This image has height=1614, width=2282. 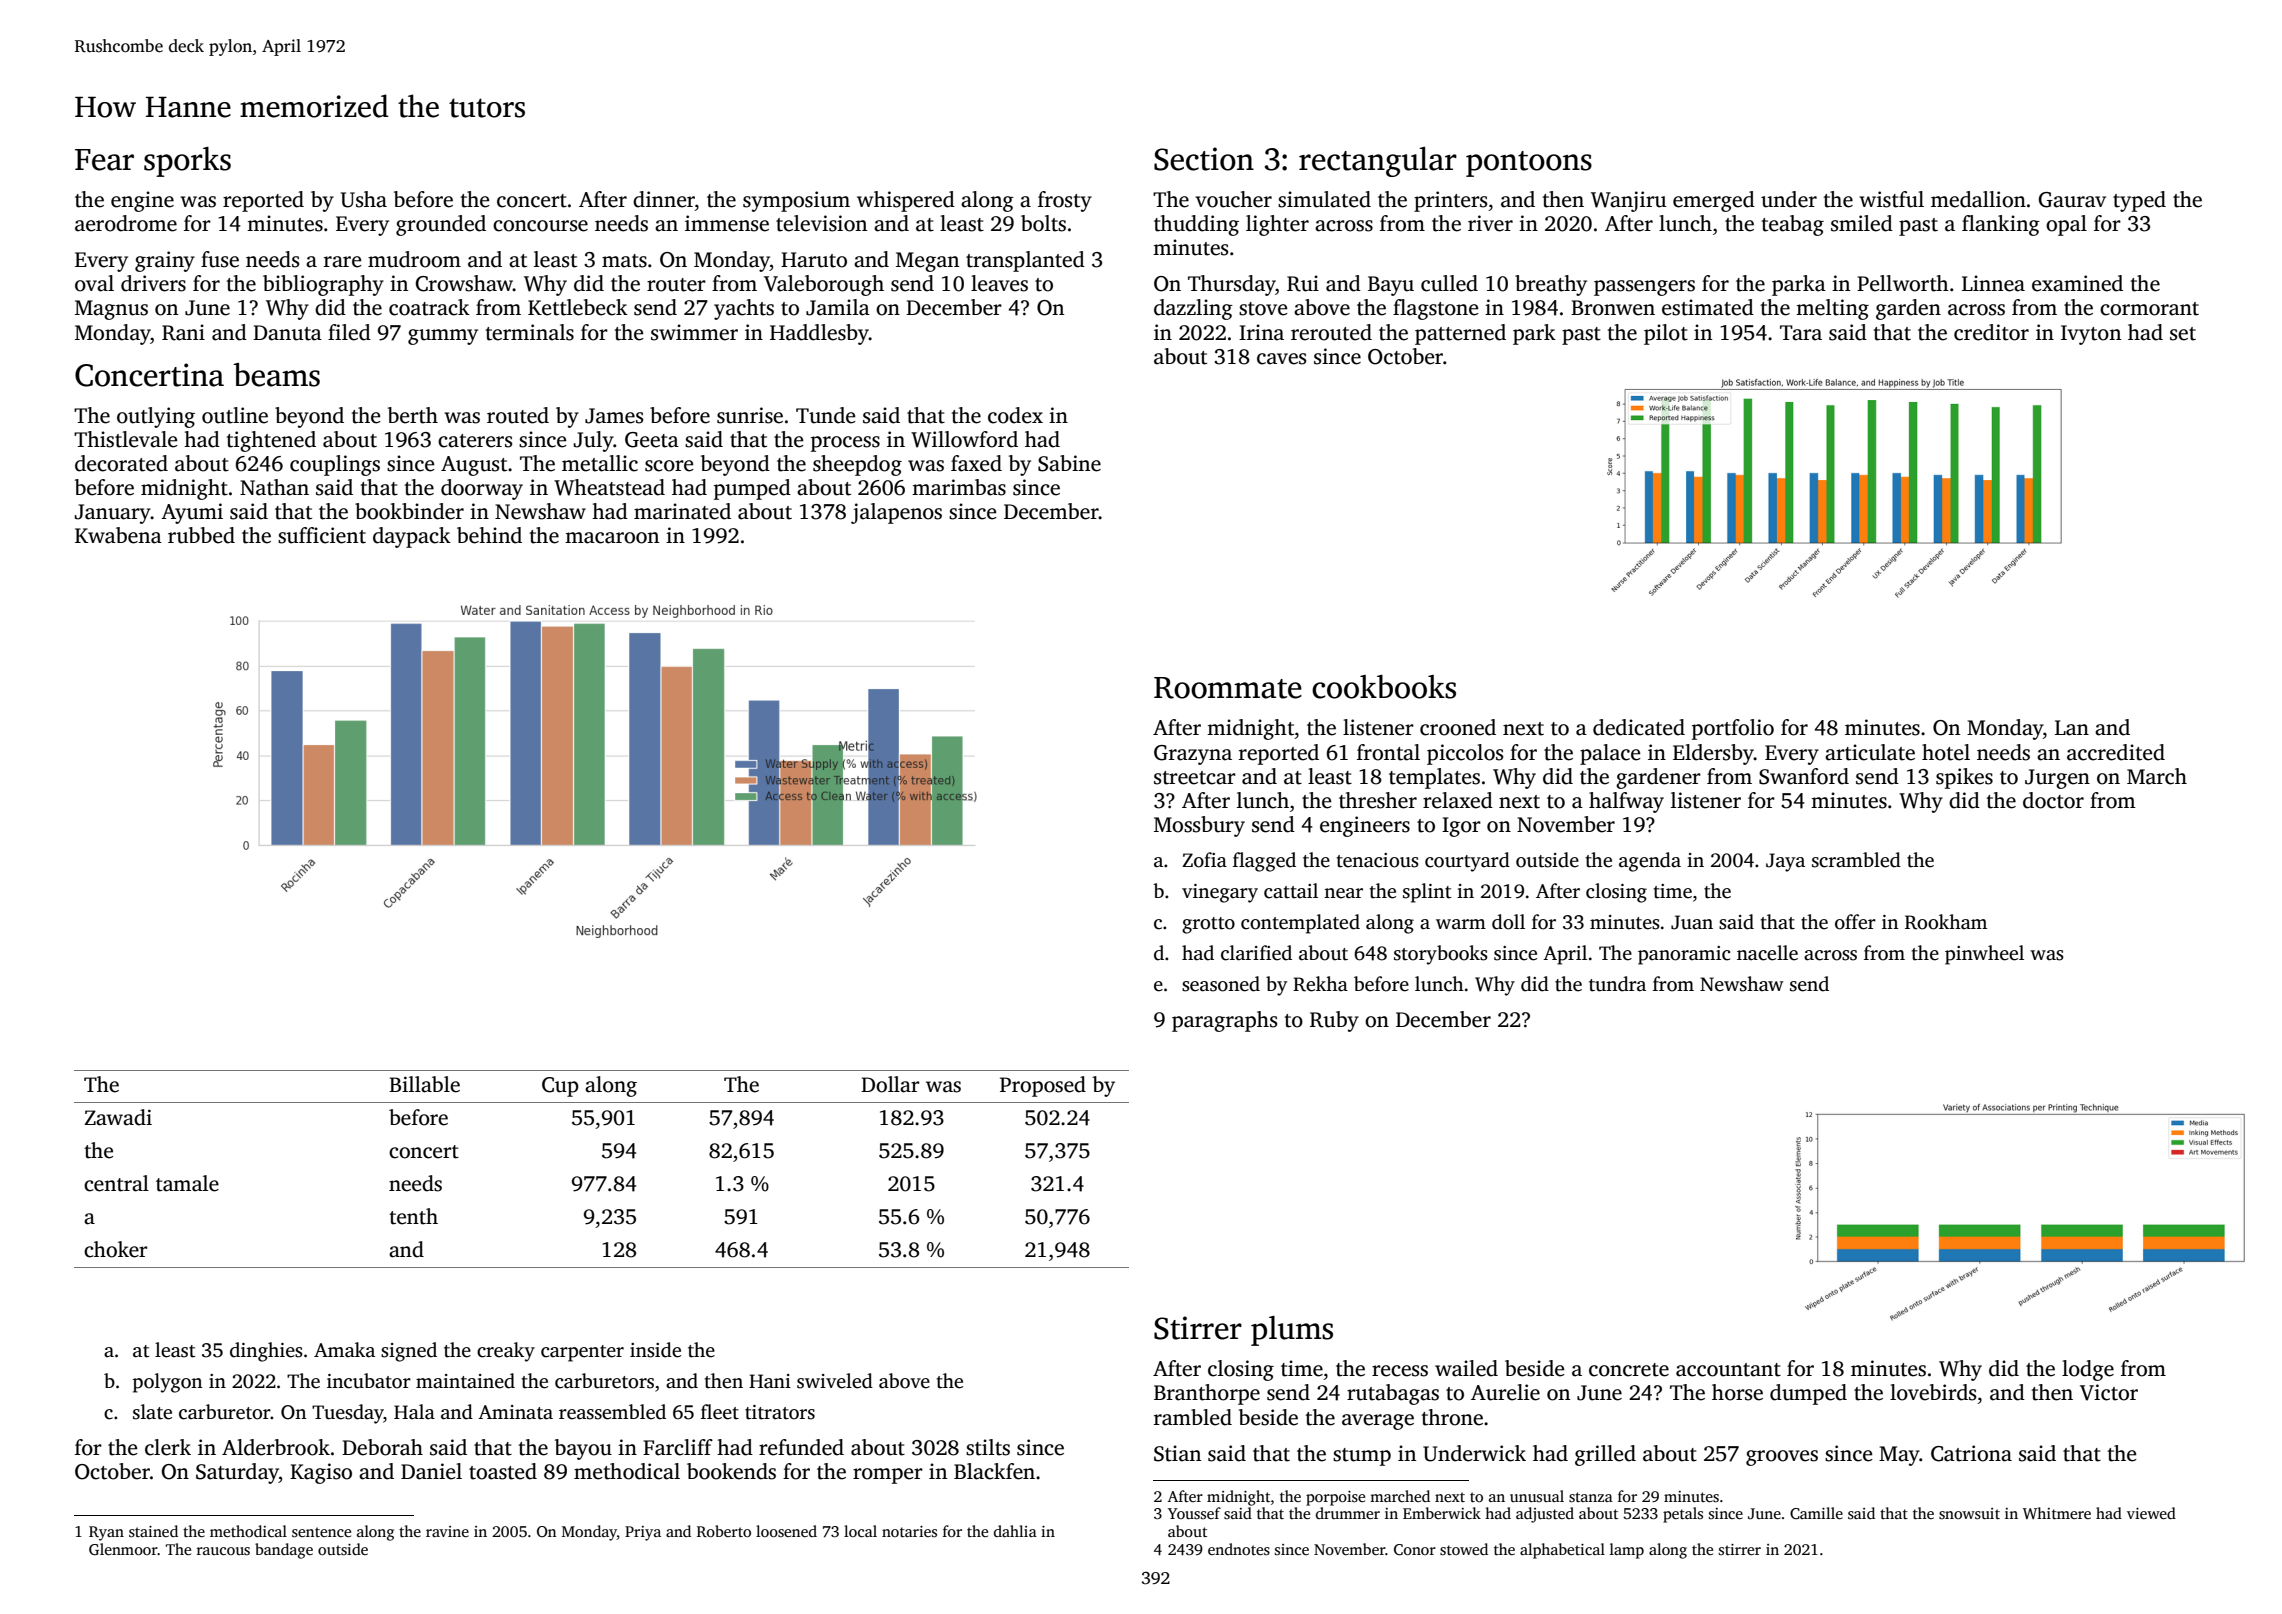 What do you see at coordinates (1043, 223) in the image?
I see `bolts` at bounding box center [1043, 223].
